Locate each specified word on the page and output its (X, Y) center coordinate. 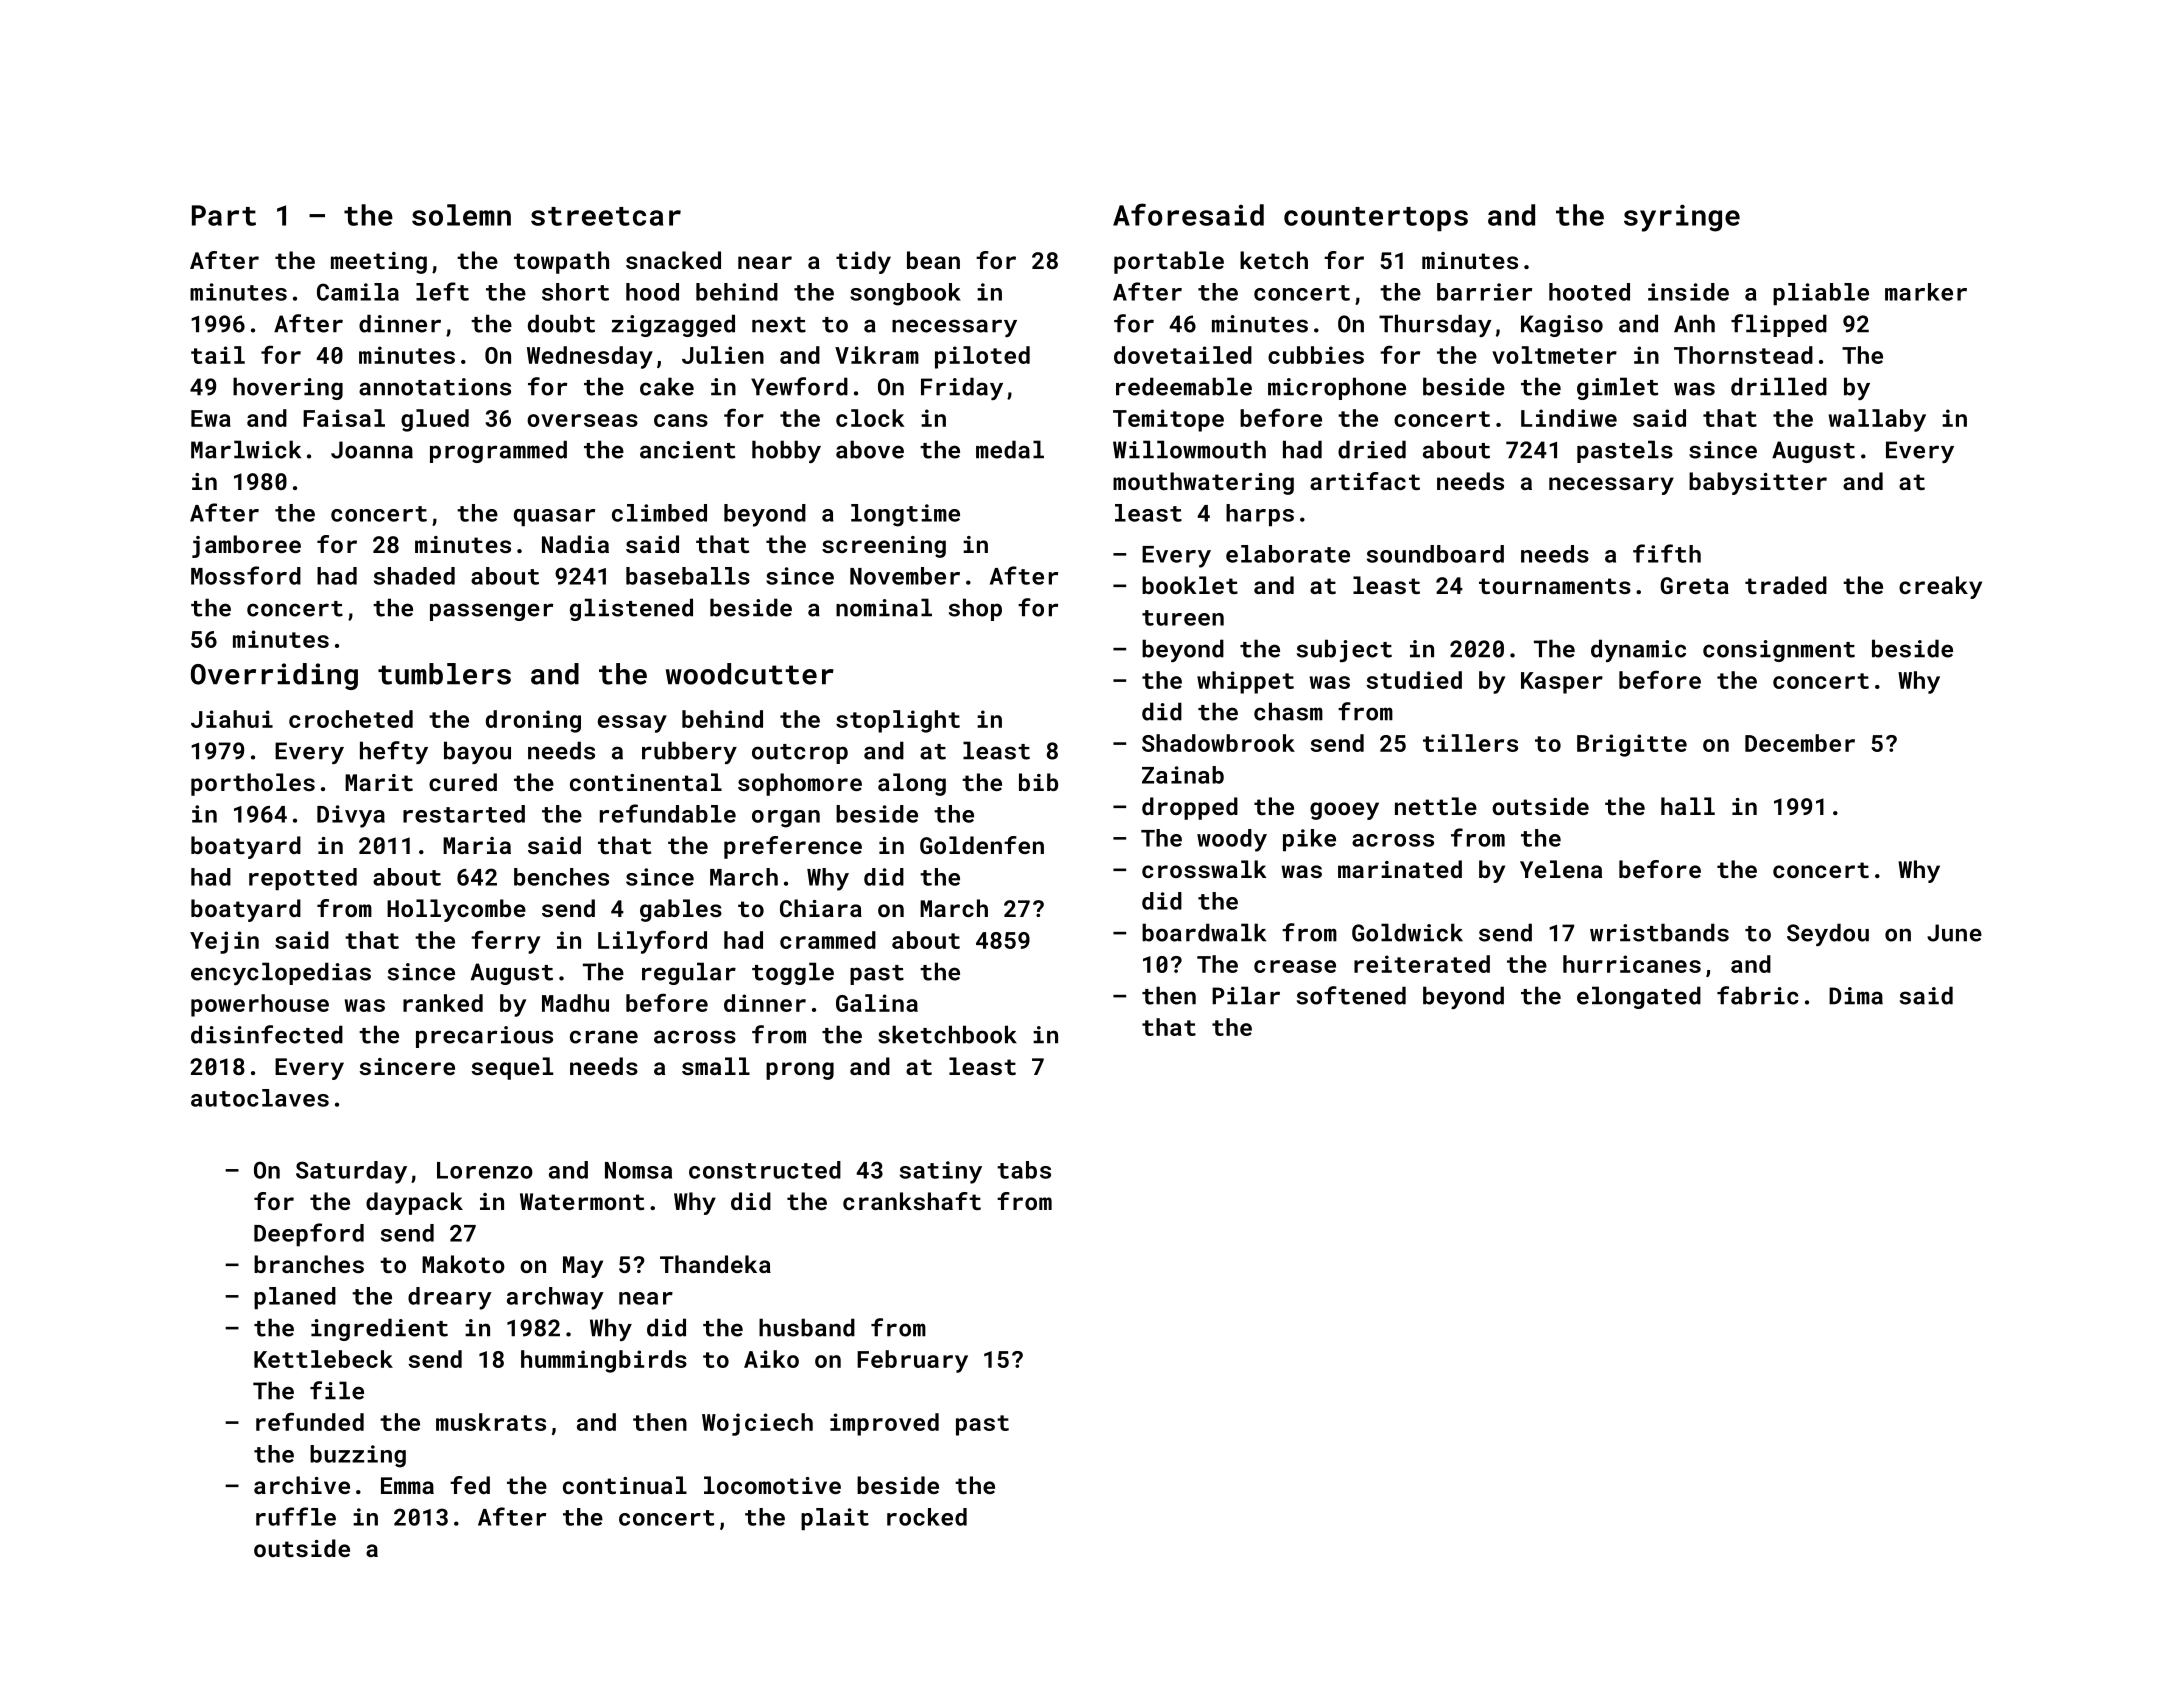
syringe (1682, 218)
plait (835, 1519)
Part (224, 215)
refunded (310, 1421)
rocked (927, 1517)
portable (1169, 262)
